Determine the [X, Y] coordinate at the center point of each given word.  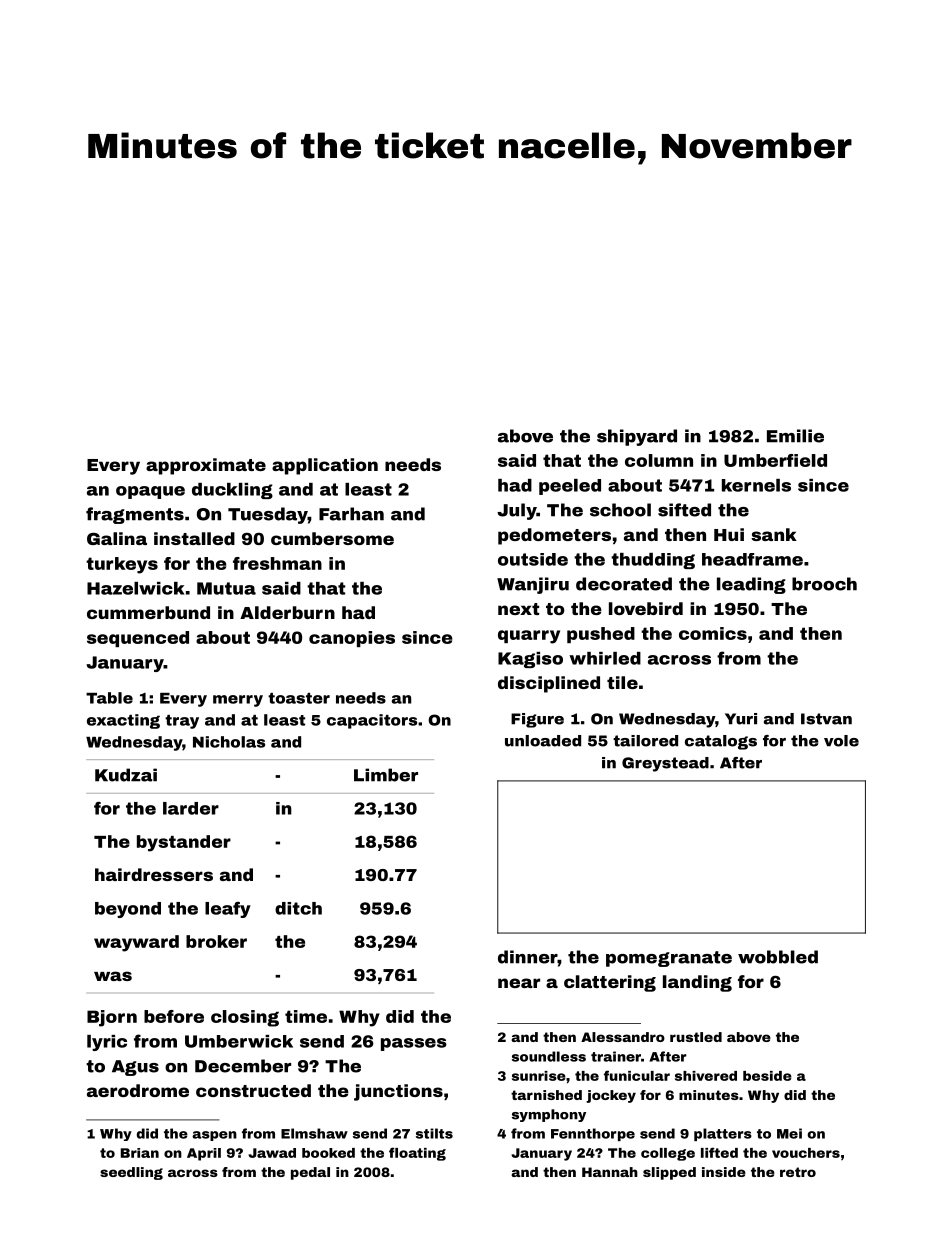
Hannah [610, 1172]
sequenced [138, 639]
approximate [206, 466]
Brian [140, 1153]
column [659, 460]
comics [713, 633]
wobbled [778, 957]
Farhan [351, 514]
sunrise [539, 1076]
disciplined [549, 684]
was [113, 976]
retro [798, 1172]
